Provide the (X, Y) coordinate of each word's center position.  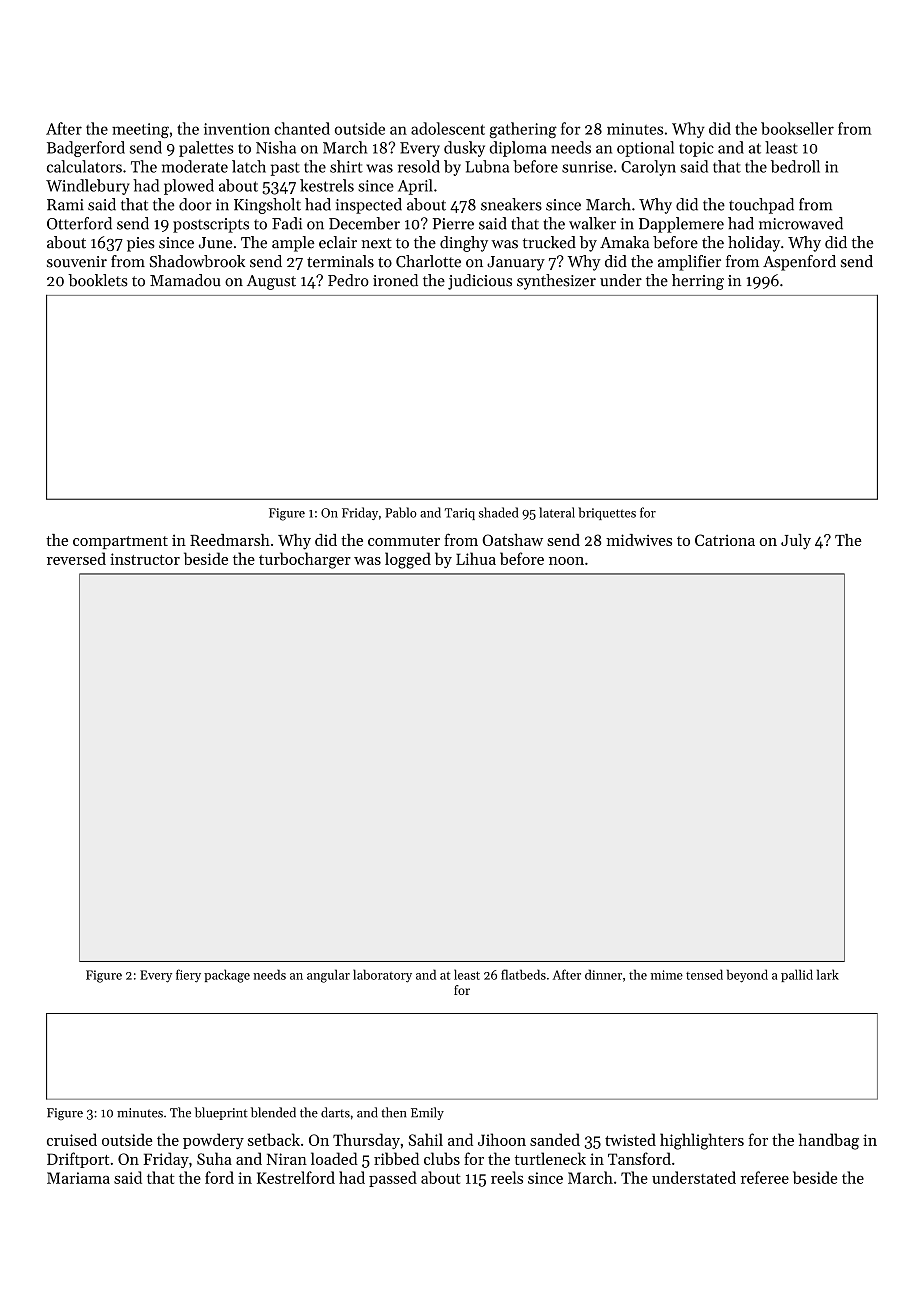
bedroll (795, 166)
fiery (188, 976)
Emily (427, 1113)
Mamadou (185, 280)
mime (667, 975)
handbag (829, 1141)
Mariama (78, 1178)
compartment (120, 542)
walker (592, 223)
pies (140, 244)
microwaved (801, 223)
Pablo (401, 512)
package (227, 976)
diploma (518, 149)
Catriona (725, 540)
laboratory (382, 976)
